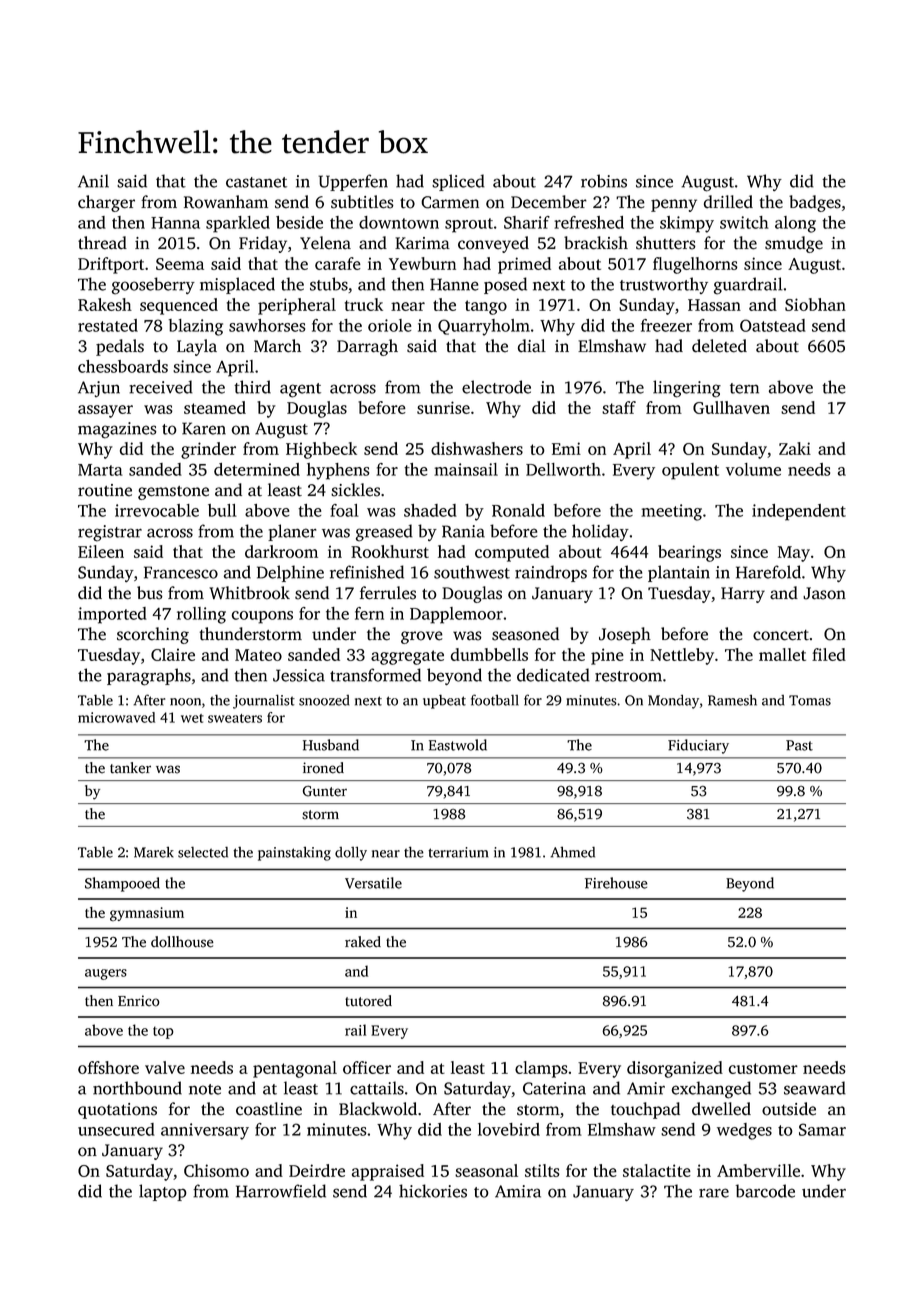  I want to click on freezer, so click(666, 325).
